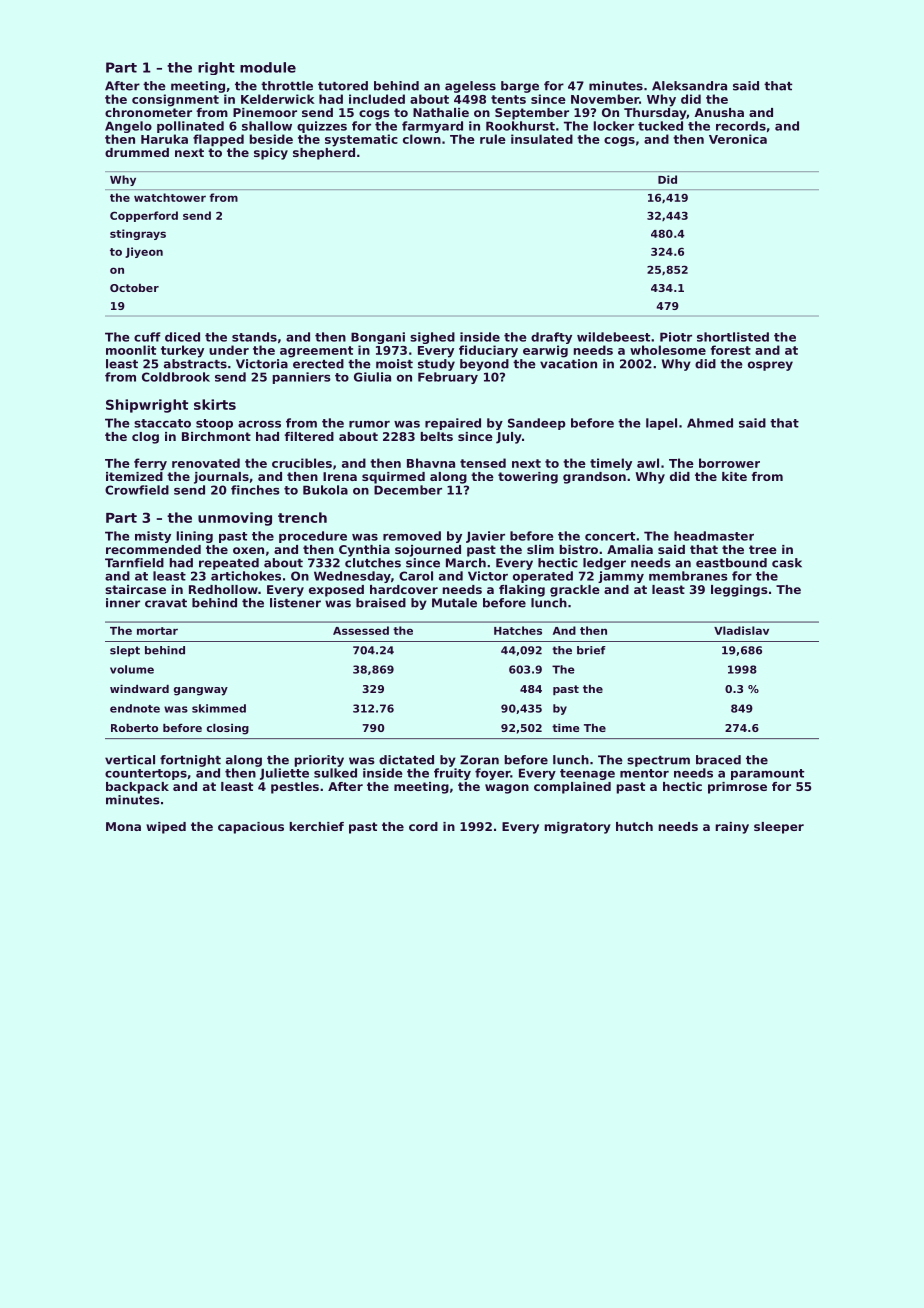 The height and width of the document is (1308, 924). I want to click on October, so click(134, 288).
